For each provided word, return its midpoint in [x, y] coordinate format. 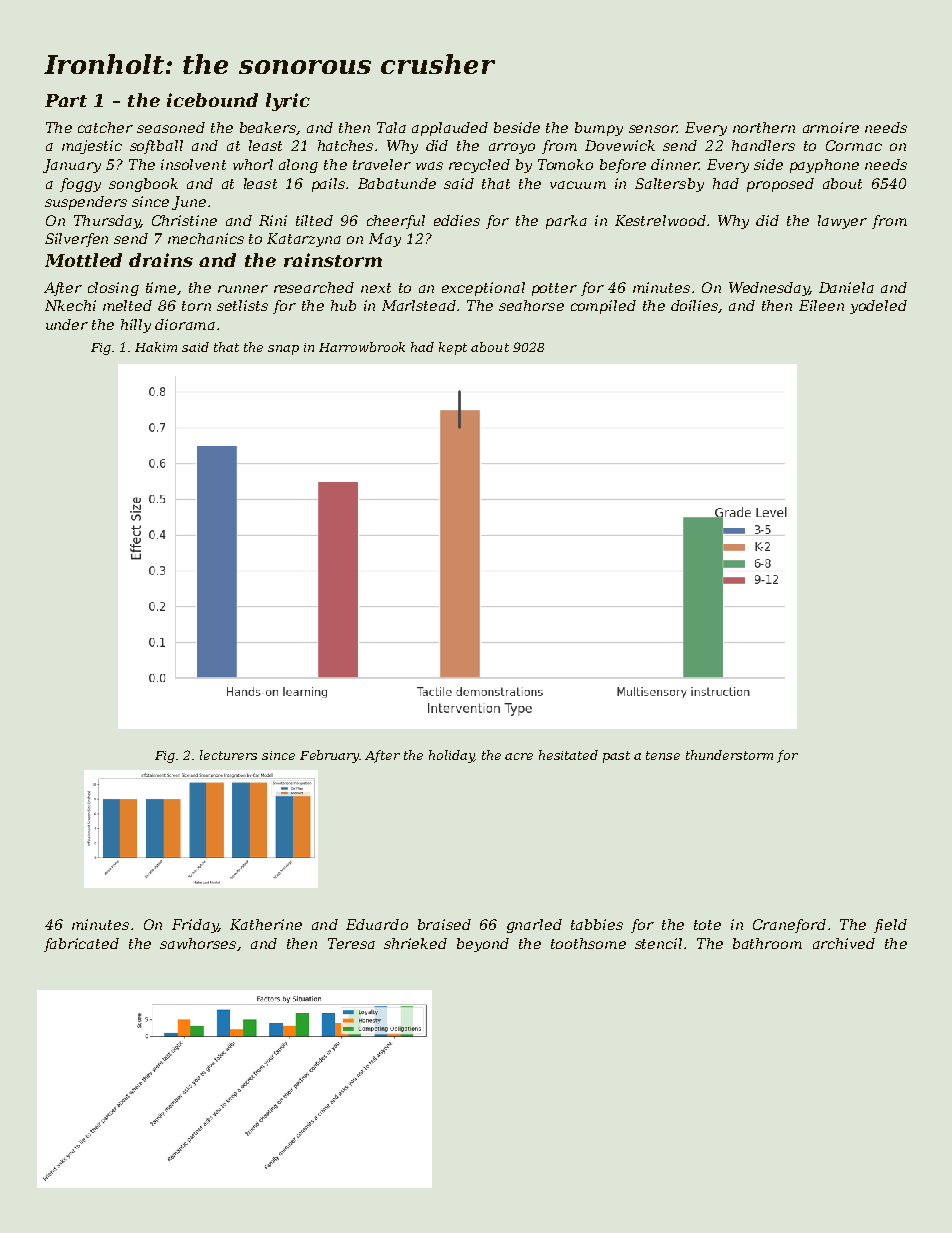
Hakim [156, 347]
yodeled [878, 307]
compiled [603, 307]
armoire [831, 127]
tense [663, 755]
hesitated [568, 755]
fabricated [81, 945]
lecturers [228, 755]
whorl [253, 164]
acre [519, 756]
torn [196, 306]
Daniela [846, 287]
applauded [450, 129]
